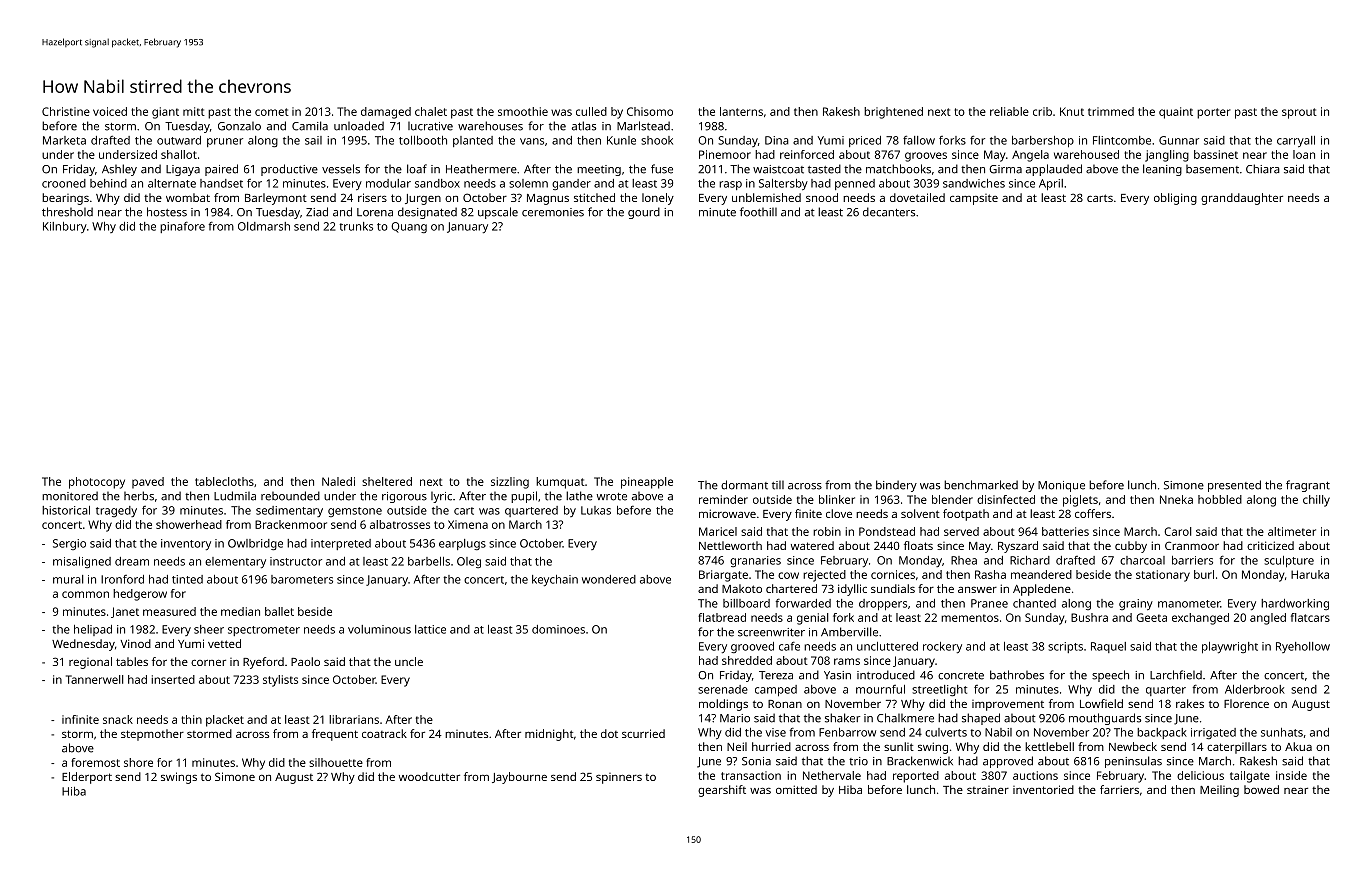 The image size is (1372, 887). I want to click on herbs, so click(139, 496).
